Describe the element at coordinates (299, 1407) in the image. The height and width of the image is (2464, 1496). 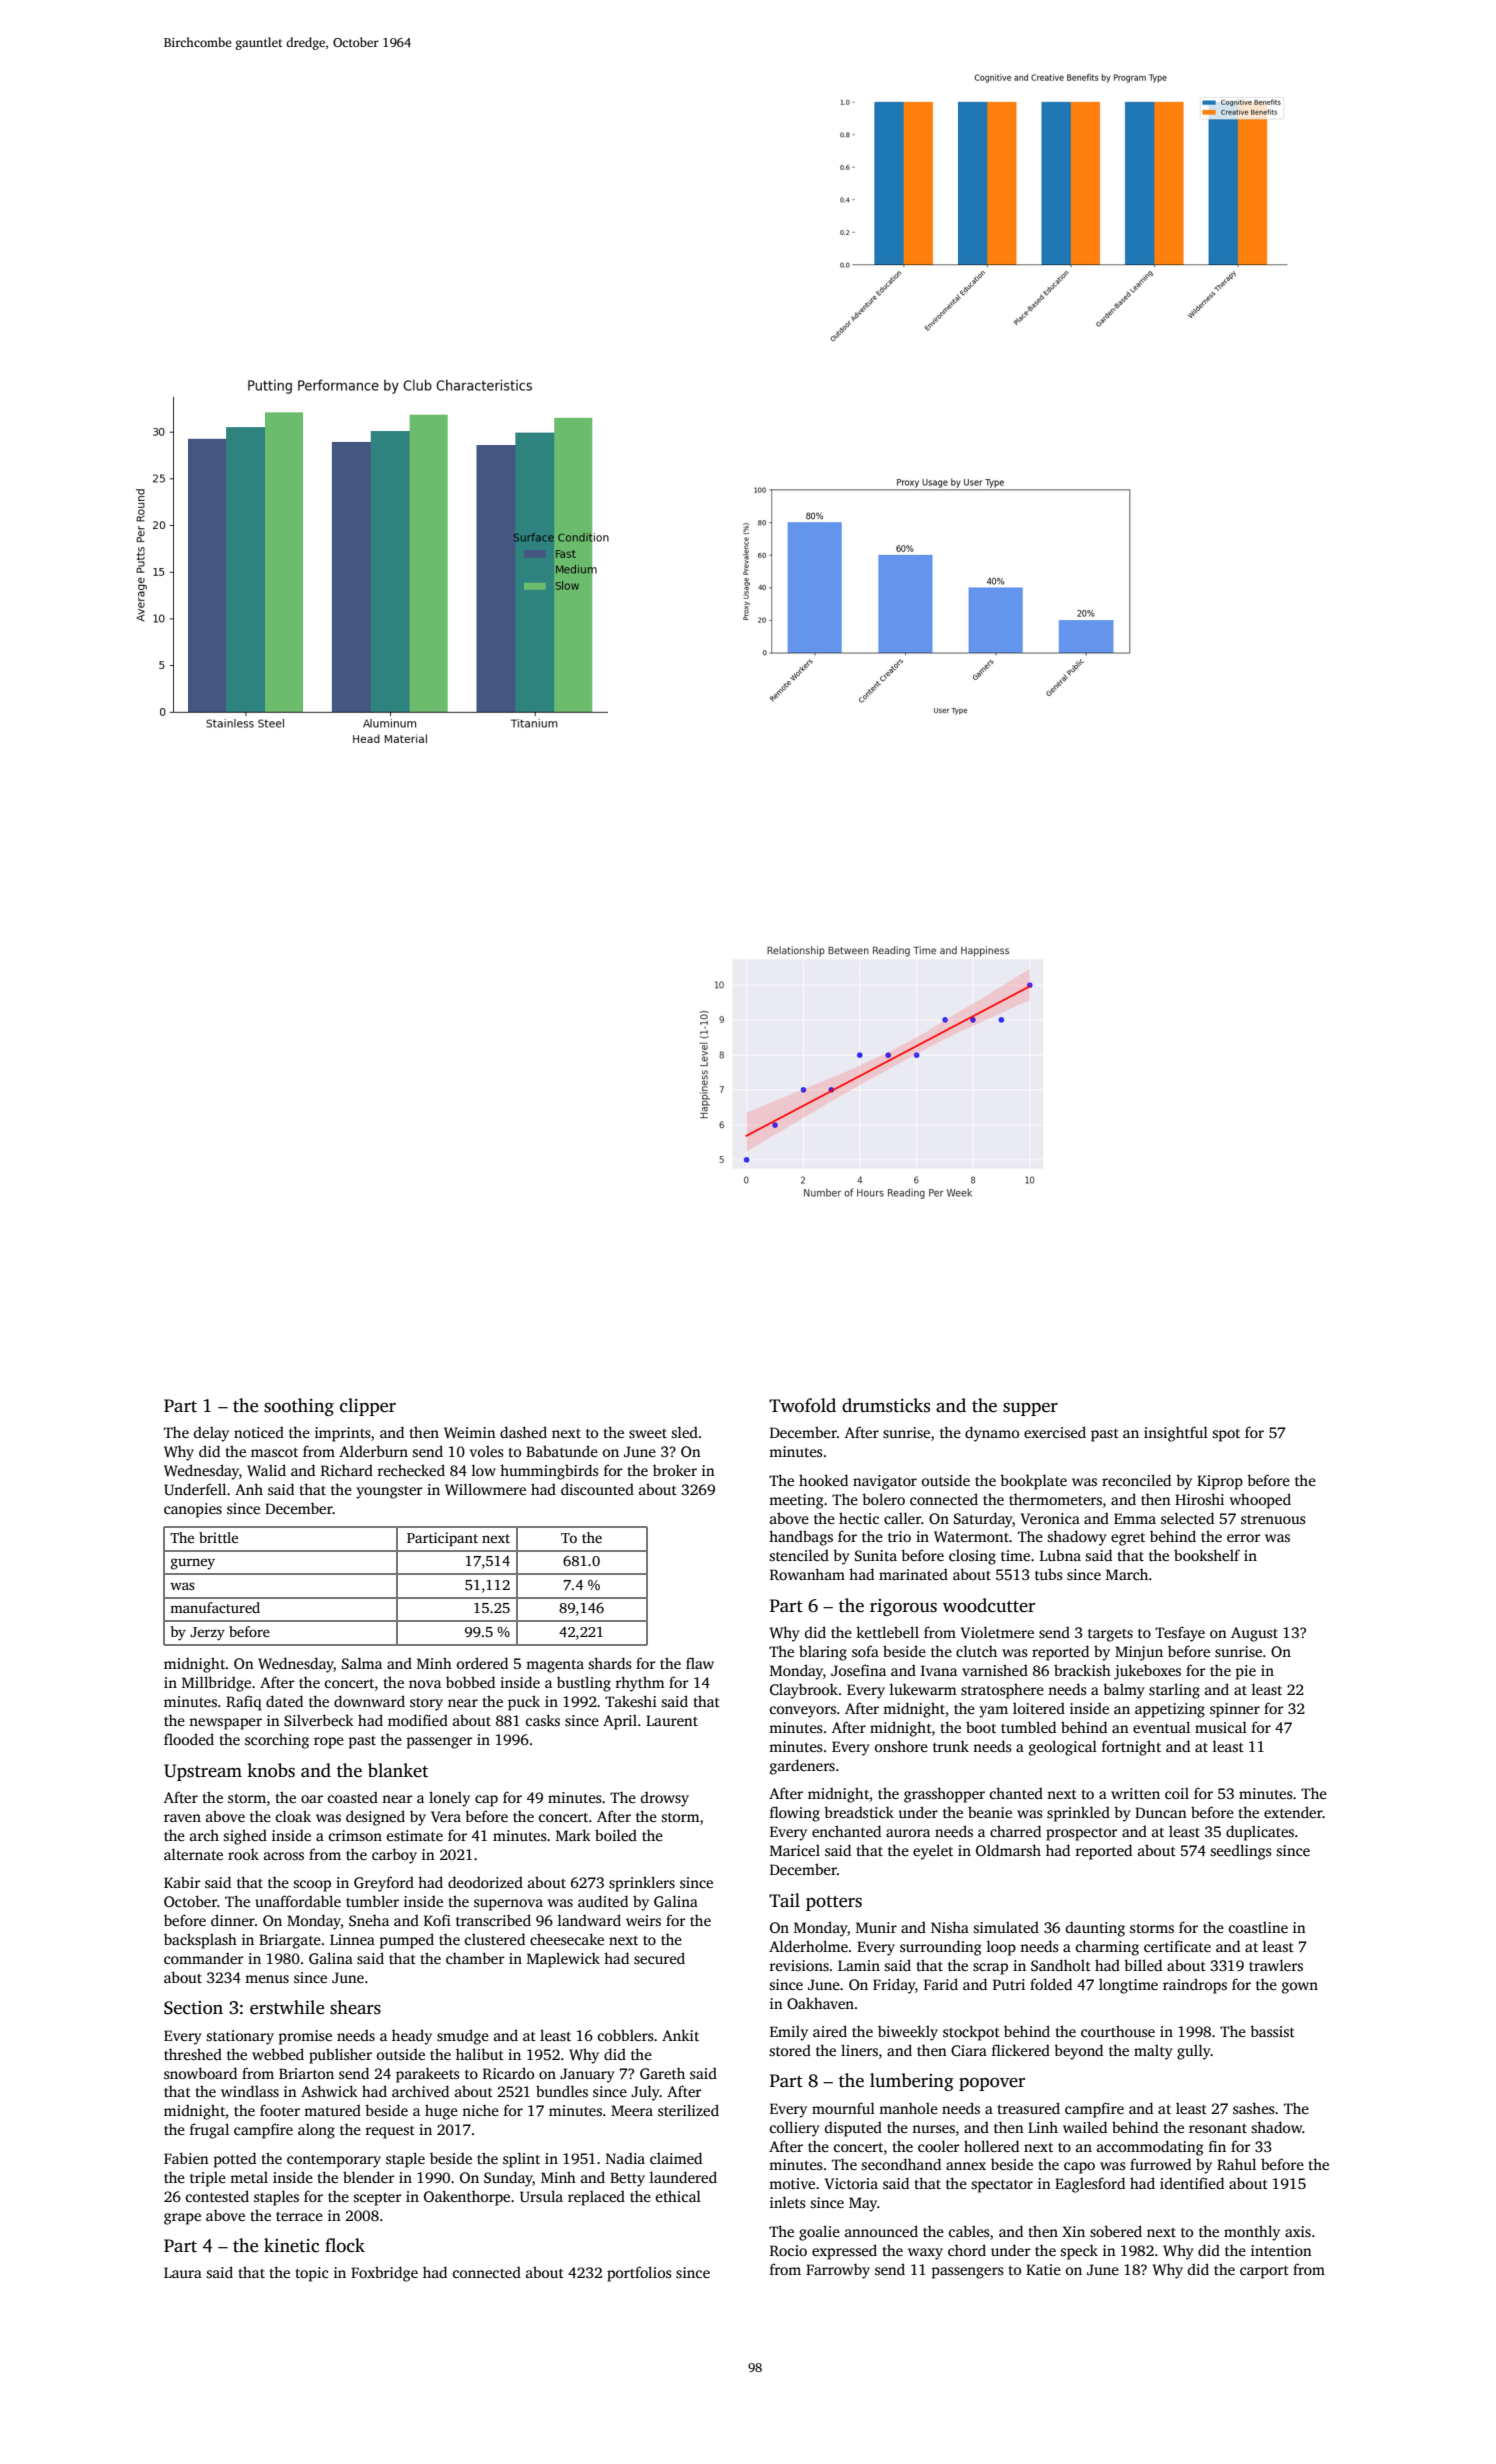
I see `soothing` at that location.
